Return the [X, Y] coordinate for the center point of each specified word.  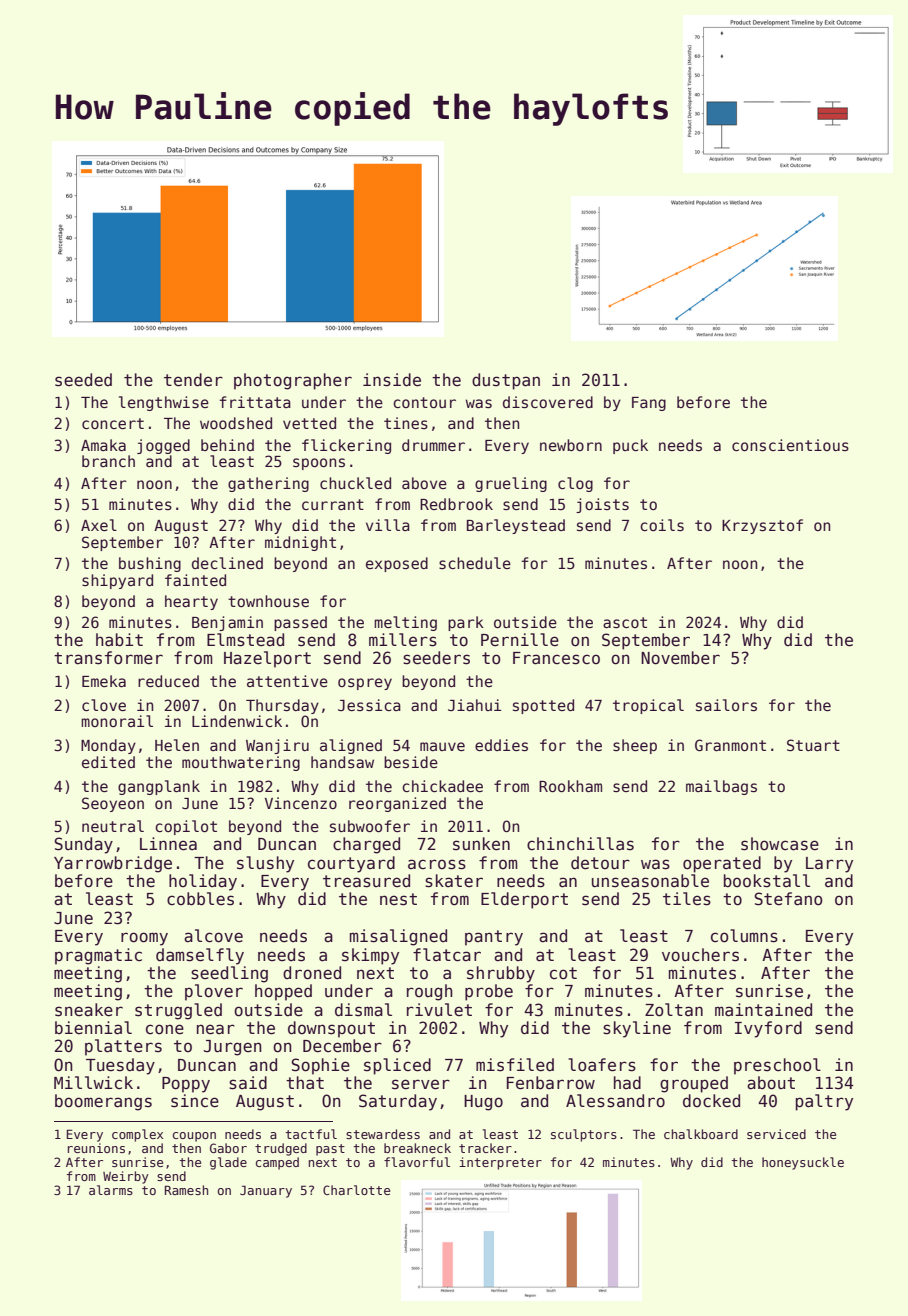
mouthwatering [241, 763]
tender [193, 380]
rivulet [439, 1009]
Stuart [813, 745]
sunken [481, 844]
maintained [763, 1010]
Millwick [93, 1083]
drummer [433, 445]
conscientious [790, 445]
